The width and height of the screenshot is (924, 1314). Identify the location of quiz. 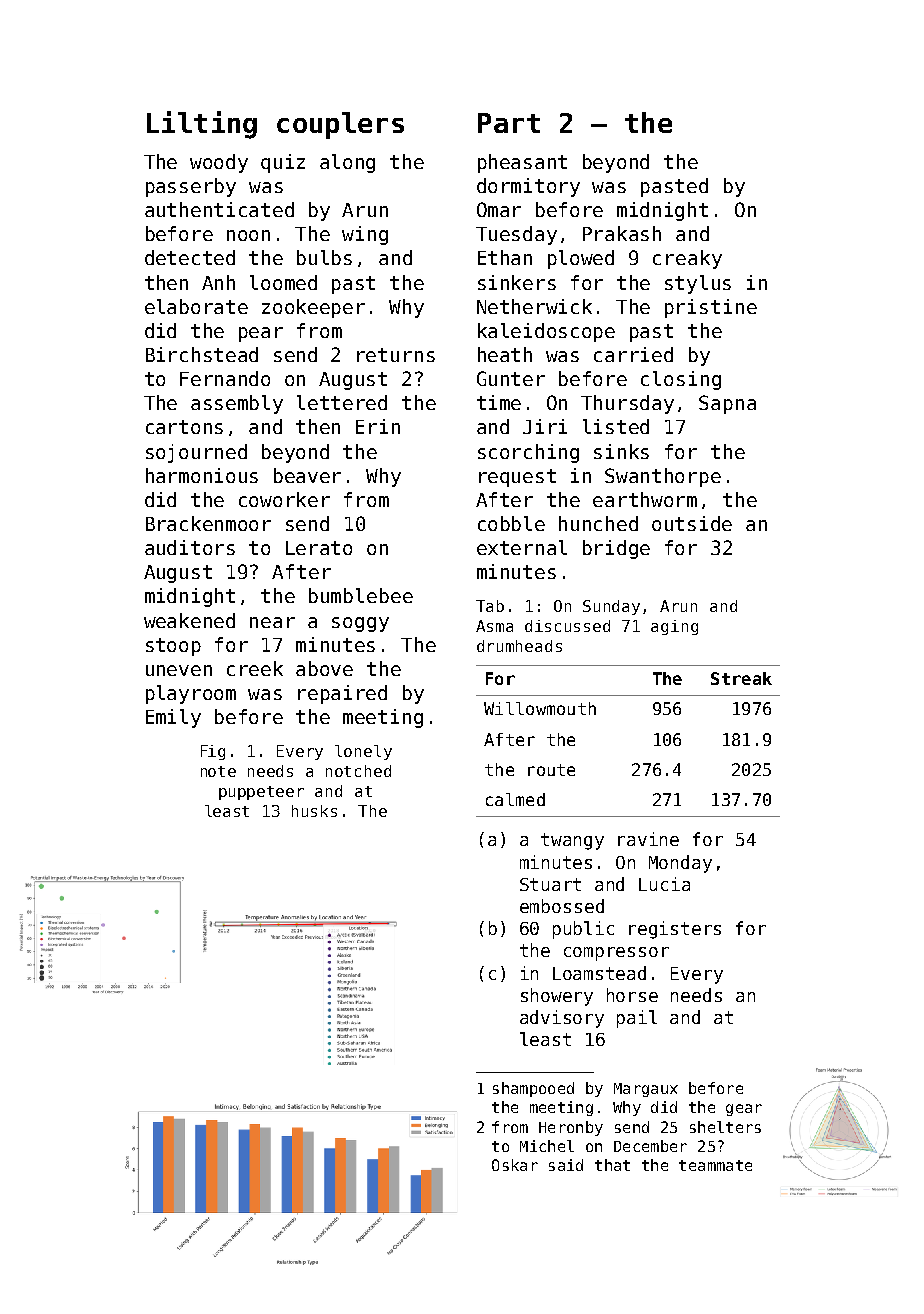
(283, 163).
